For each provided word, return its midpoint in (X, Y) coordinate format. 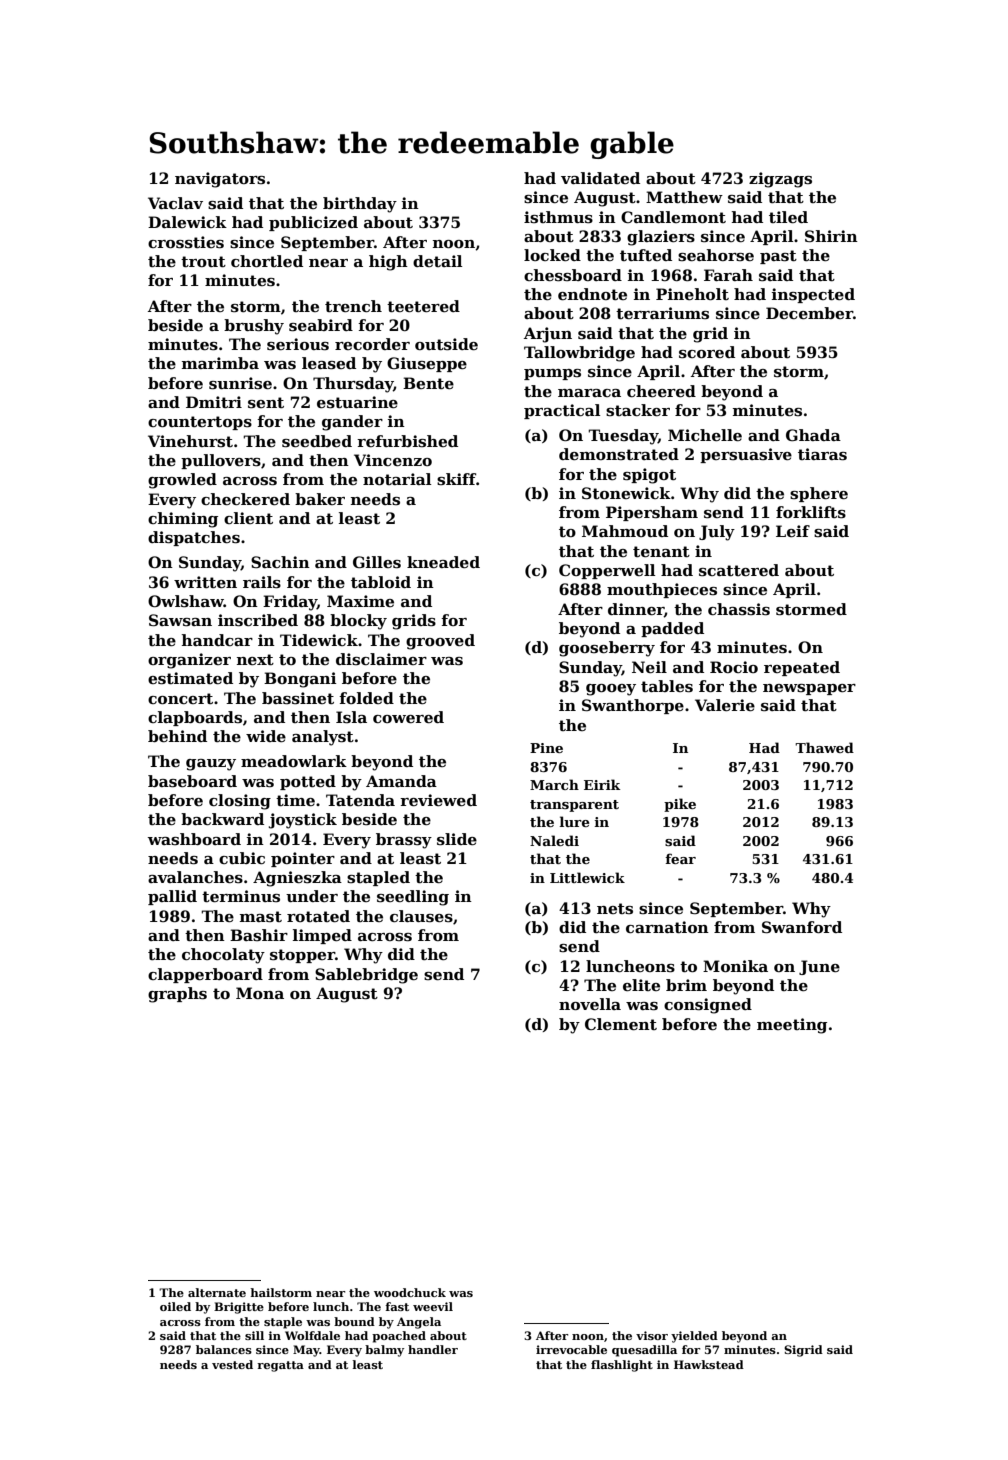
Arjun (548, 335)
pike (680, 805)
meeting (792, 1026)
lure (574, 821)
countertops (200, 423)
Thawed (824, 747)
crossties (186, 242)
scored (707, 352)
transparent (574, 806)
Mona (260, 993)
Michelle (705, 435)
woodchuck (410, 1292)
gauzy (211, 765)
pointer (303, 859)
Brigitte (239, 1308)
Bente (428, 383)
